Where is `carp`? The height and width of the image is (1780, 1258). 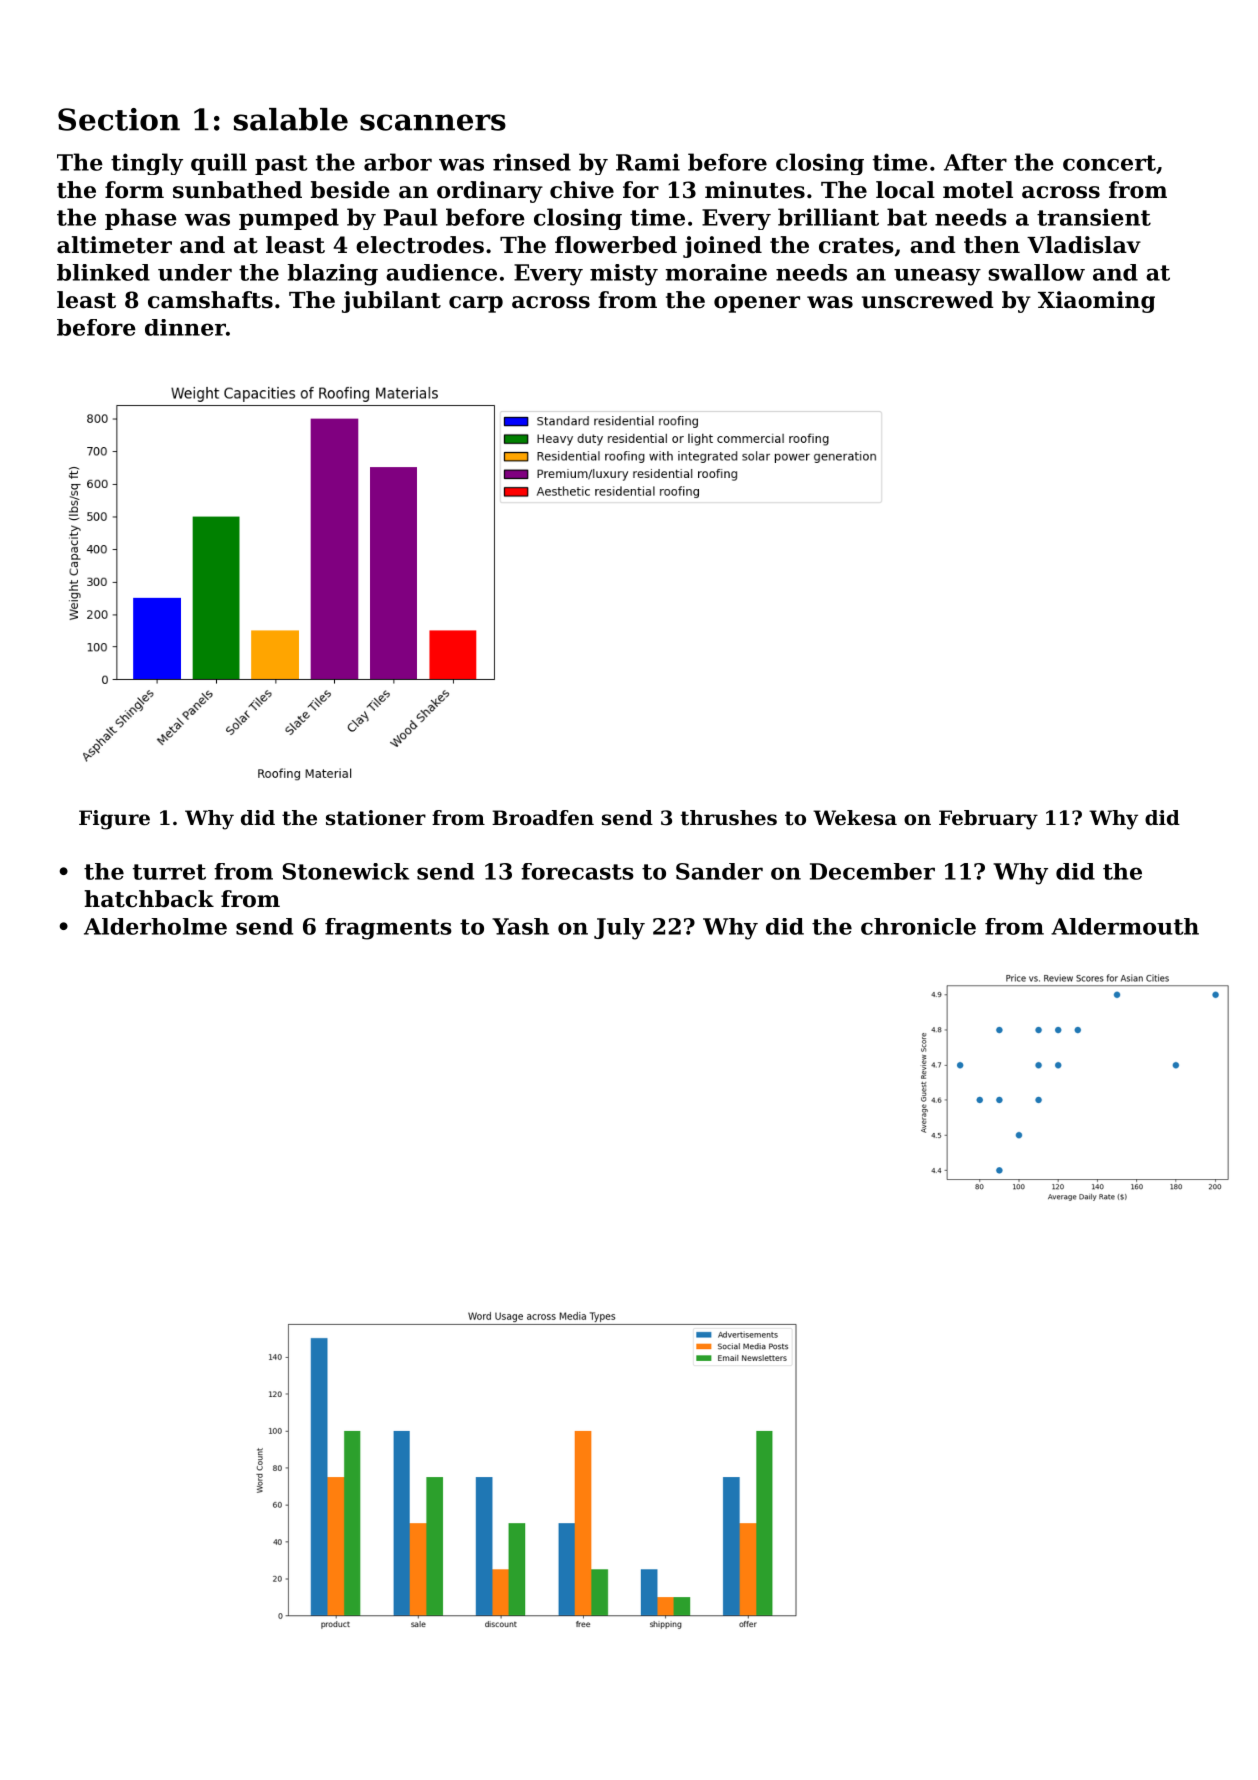 carp is located at coordinates (476, 304).
